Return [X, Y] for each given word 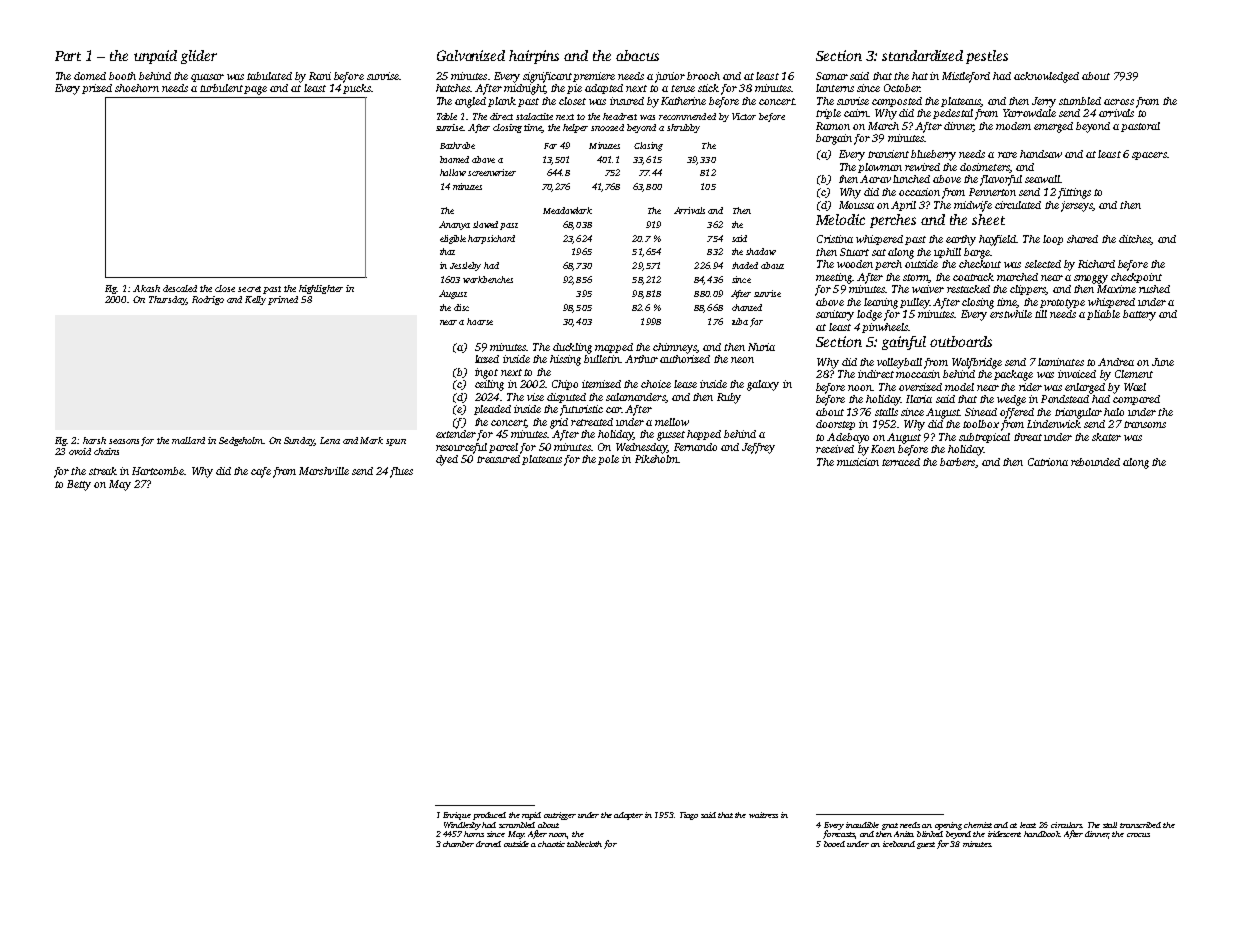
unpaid [155, 57]
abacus [637, 55]
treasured [498, 459]
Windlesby [462, 826]
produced [489, 816]
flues [401, 472]
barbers [957, 462]
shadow [761, 251]
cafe [261, 472]
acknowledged [1046, 77]
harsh [94, 440]
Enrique [457, 816]
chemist [978, 825]
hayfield [998, 240]
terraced [901, 462]
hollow [453, 172]
